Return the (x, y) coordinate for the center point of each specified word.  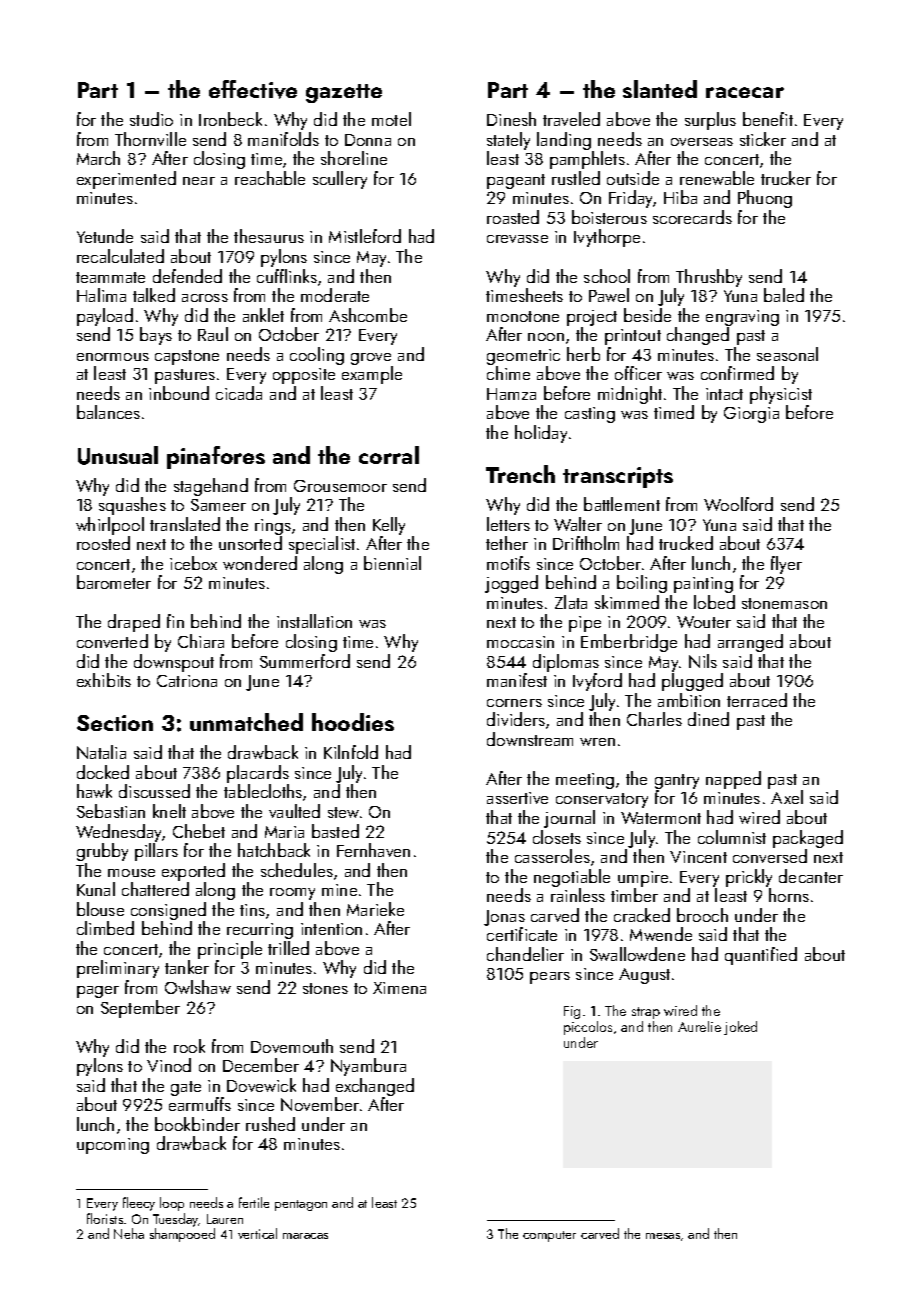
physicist (781, 395)
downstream (530, 739)
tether (507, 543)
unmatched (246, 722)
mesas (663, 1236)
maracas (305, 1236)
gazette (344, 93)
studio (151, 119)
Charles (654, 719)
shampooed (182, 1235)
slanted (660, 89)
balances (108, 412)
